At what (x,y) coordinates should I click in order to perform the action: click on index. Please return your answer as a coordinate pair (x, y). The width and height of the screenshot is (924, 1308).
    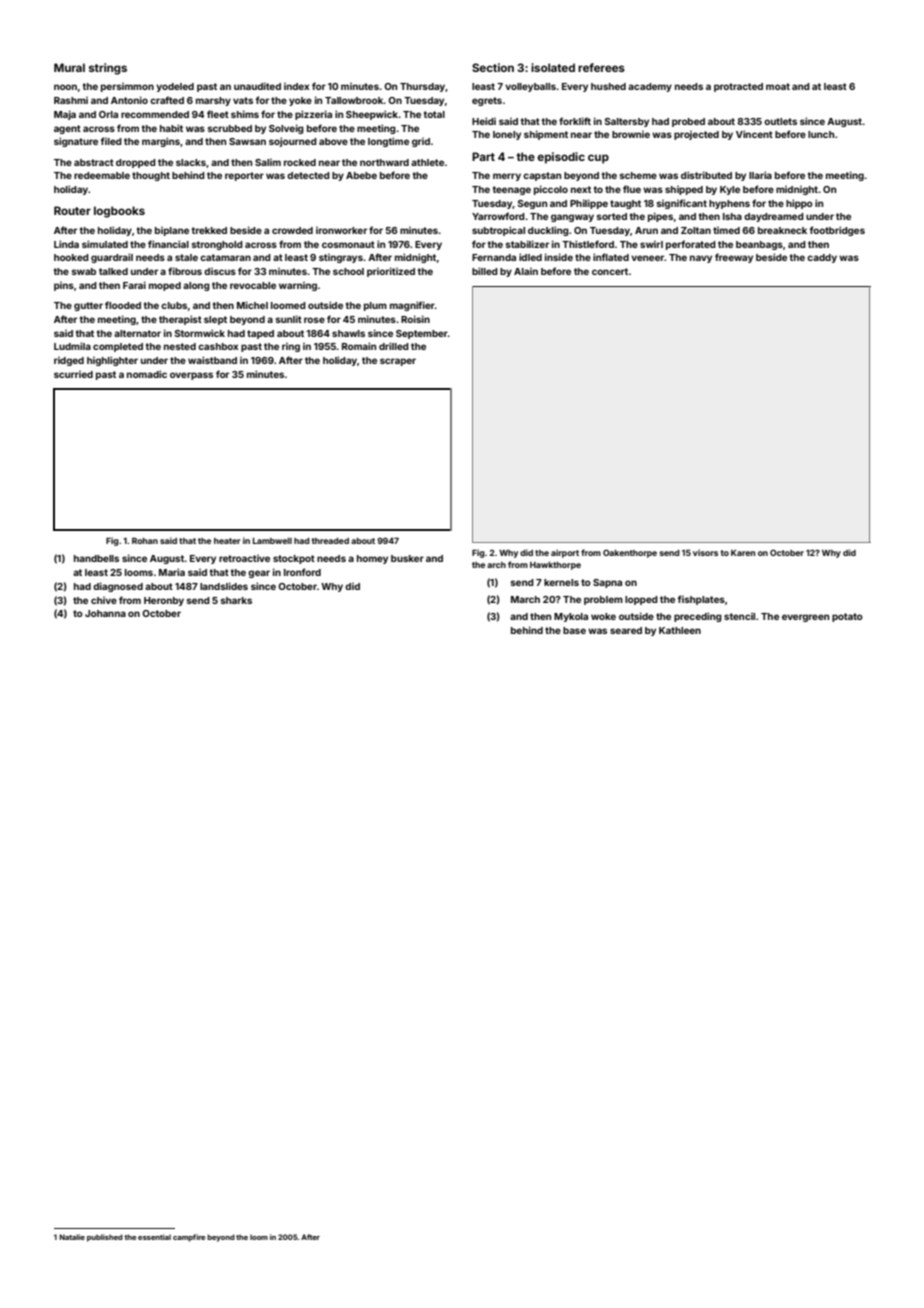
    Looking at the image, I should click on (296, 86).
